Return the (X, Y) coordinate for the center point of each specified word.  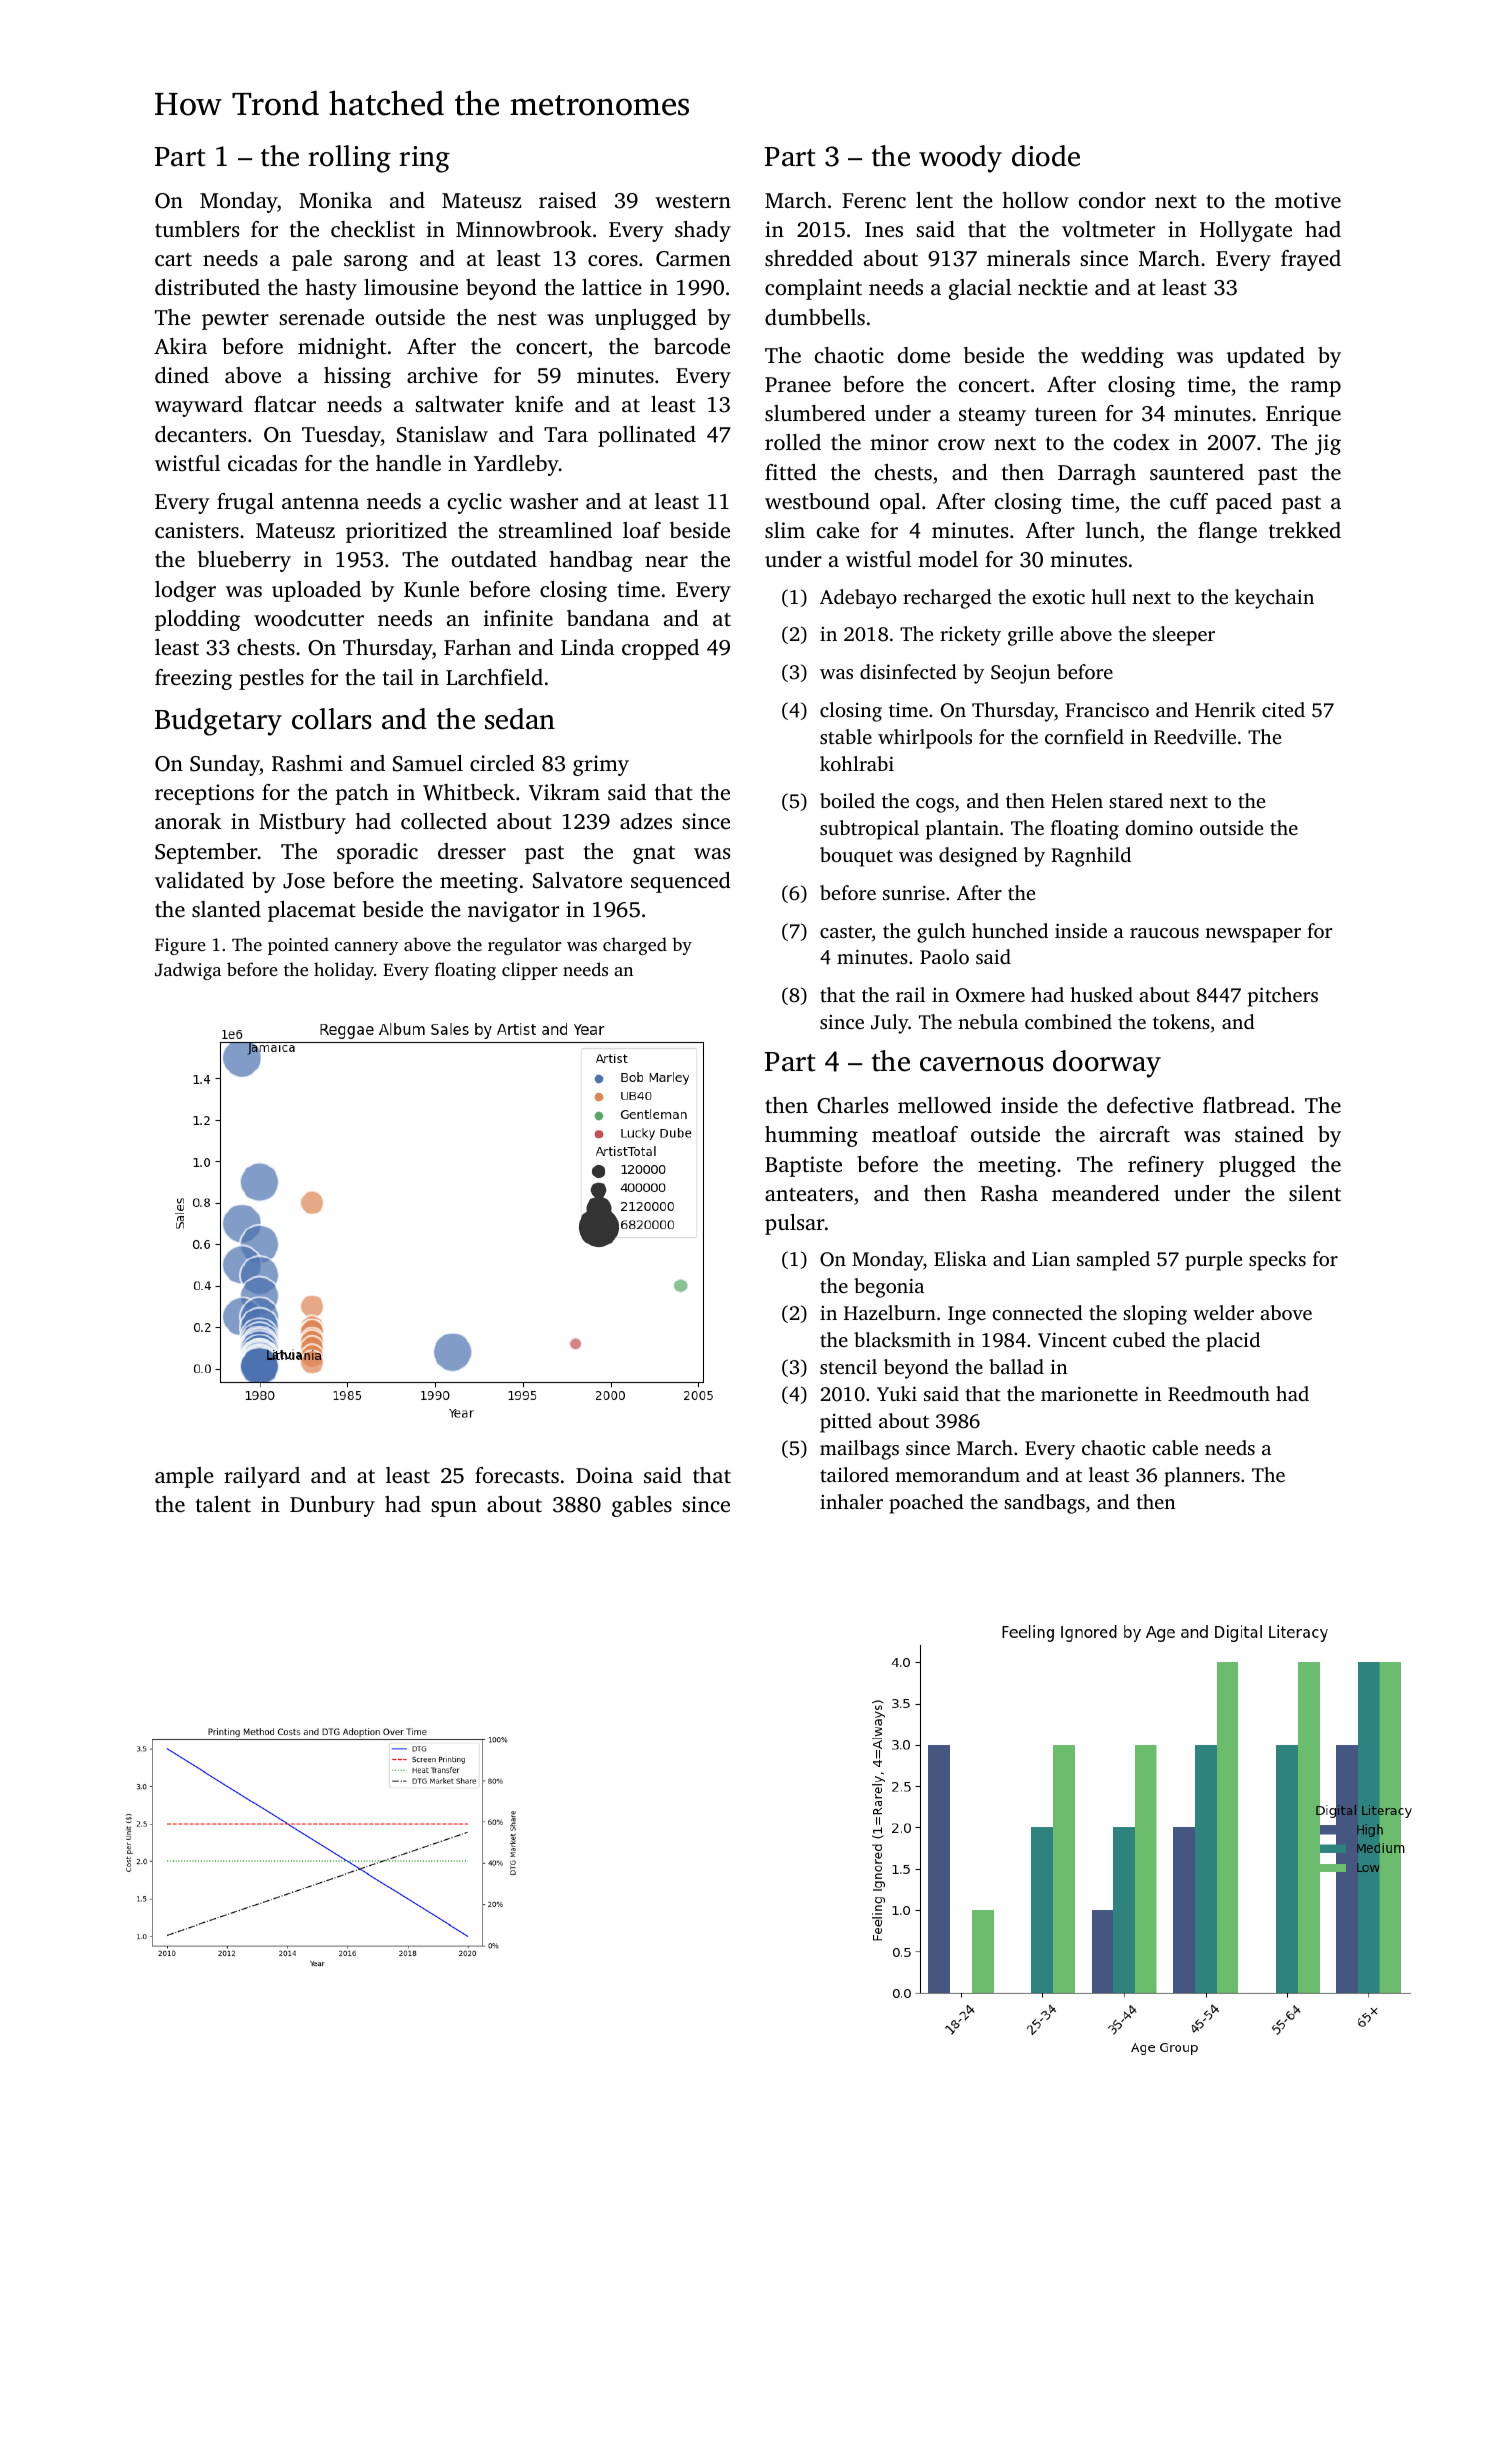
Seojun (1021, 674)
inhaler (851, 1501)
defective (1150, 1105)
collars (332, 719)
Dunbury (332, 1506)
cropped (660, 649)
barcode (692, 346)
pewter (235, 321)
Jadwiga (188, 971)
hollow (1036, 200)
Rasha (1009, 1193)
